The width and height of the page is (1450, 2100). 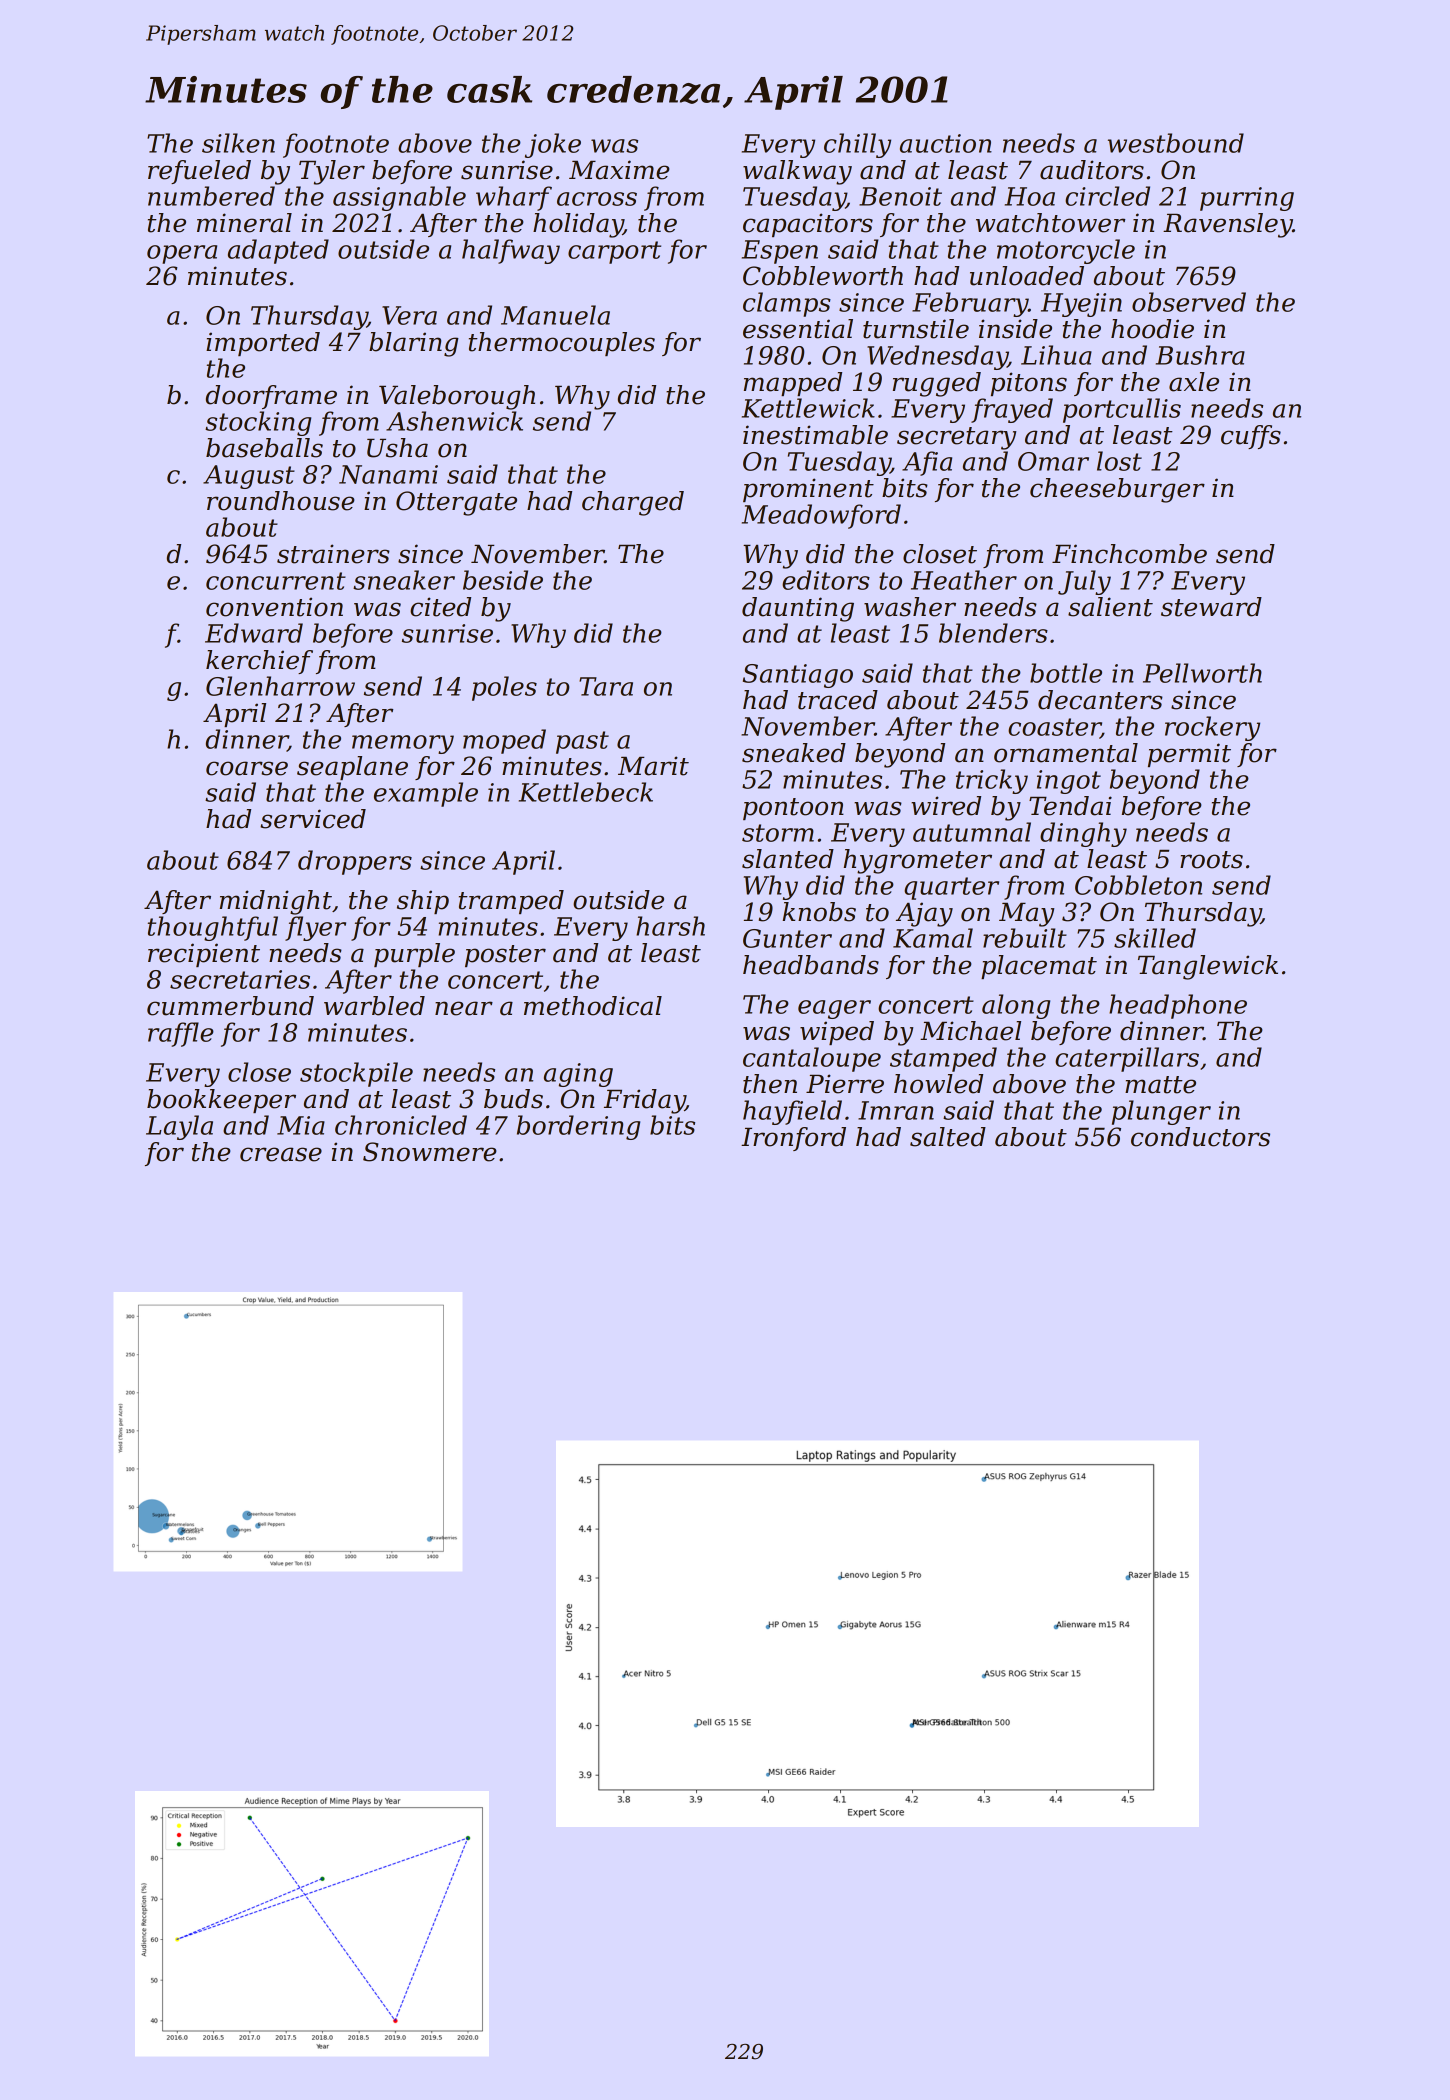 What do you see at coordinates (401, 1125) in the page?
I see `chronicled` at bounding box center [401, 1125].
